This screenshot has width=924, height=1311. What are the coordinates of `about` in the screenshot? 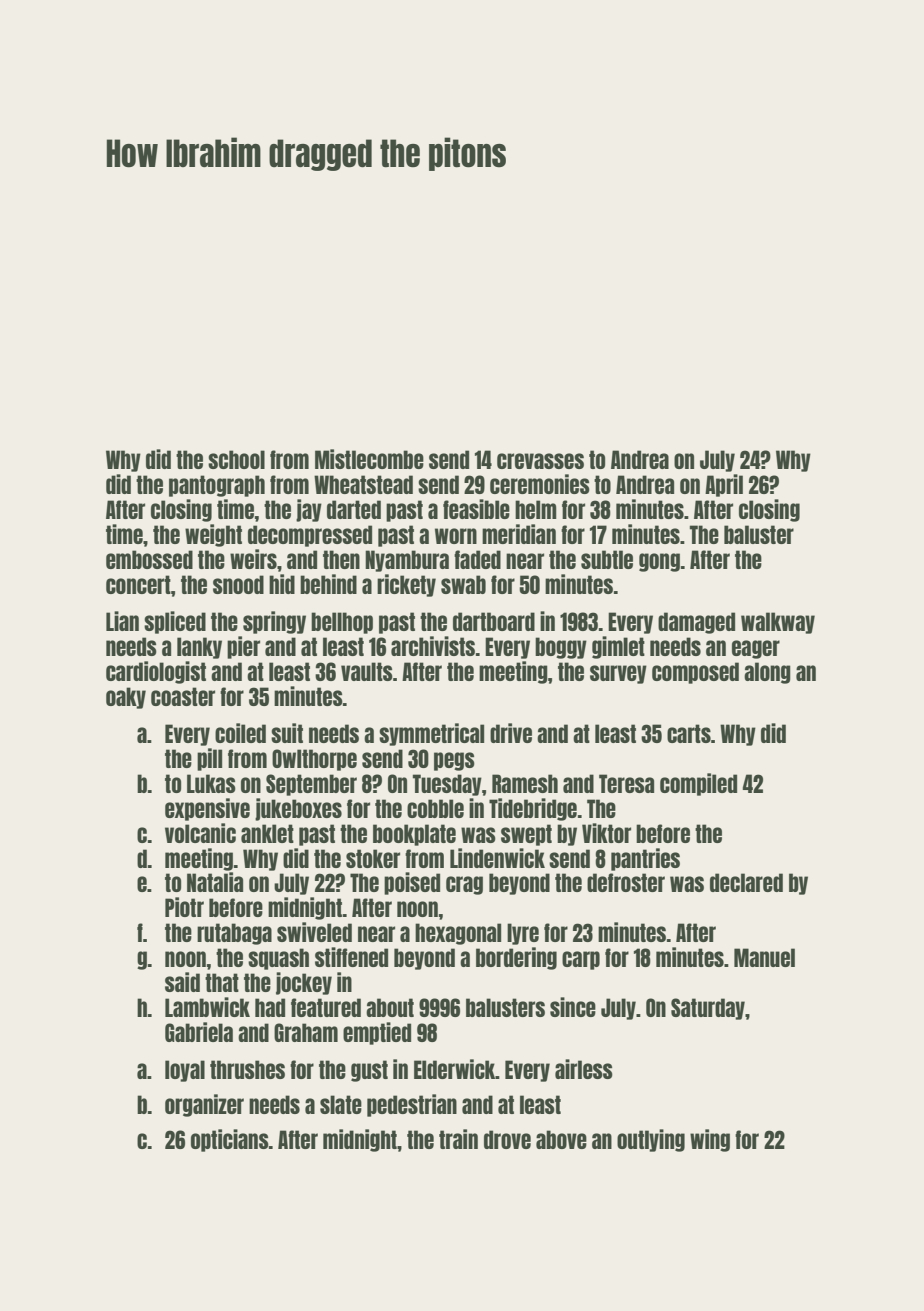 It's located at (390, 1007).
